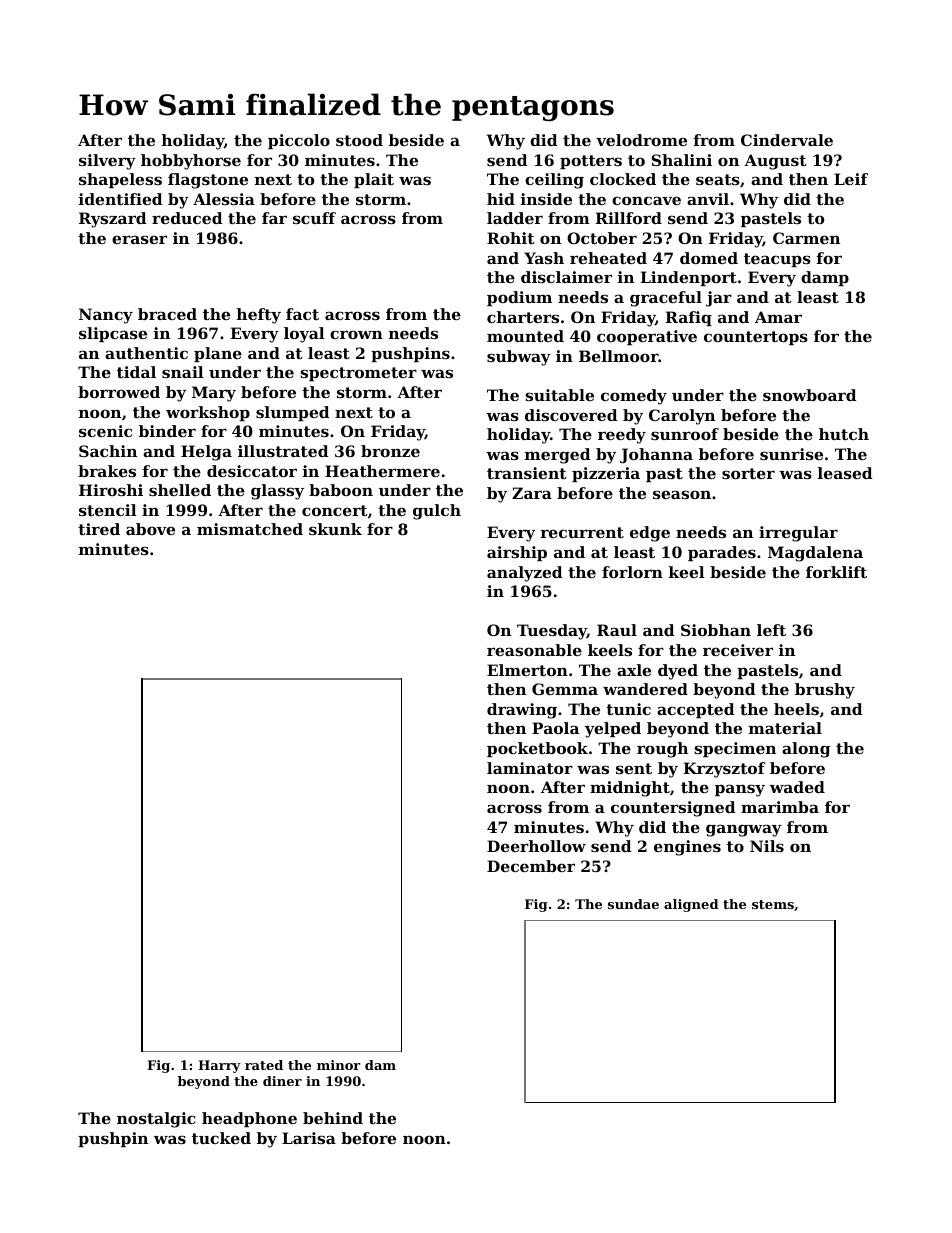 The image size is (952, 1233). What do you see at coordinates (716, 630) in the document?
I see `Siobhan` at bounding box center [716, 630].
